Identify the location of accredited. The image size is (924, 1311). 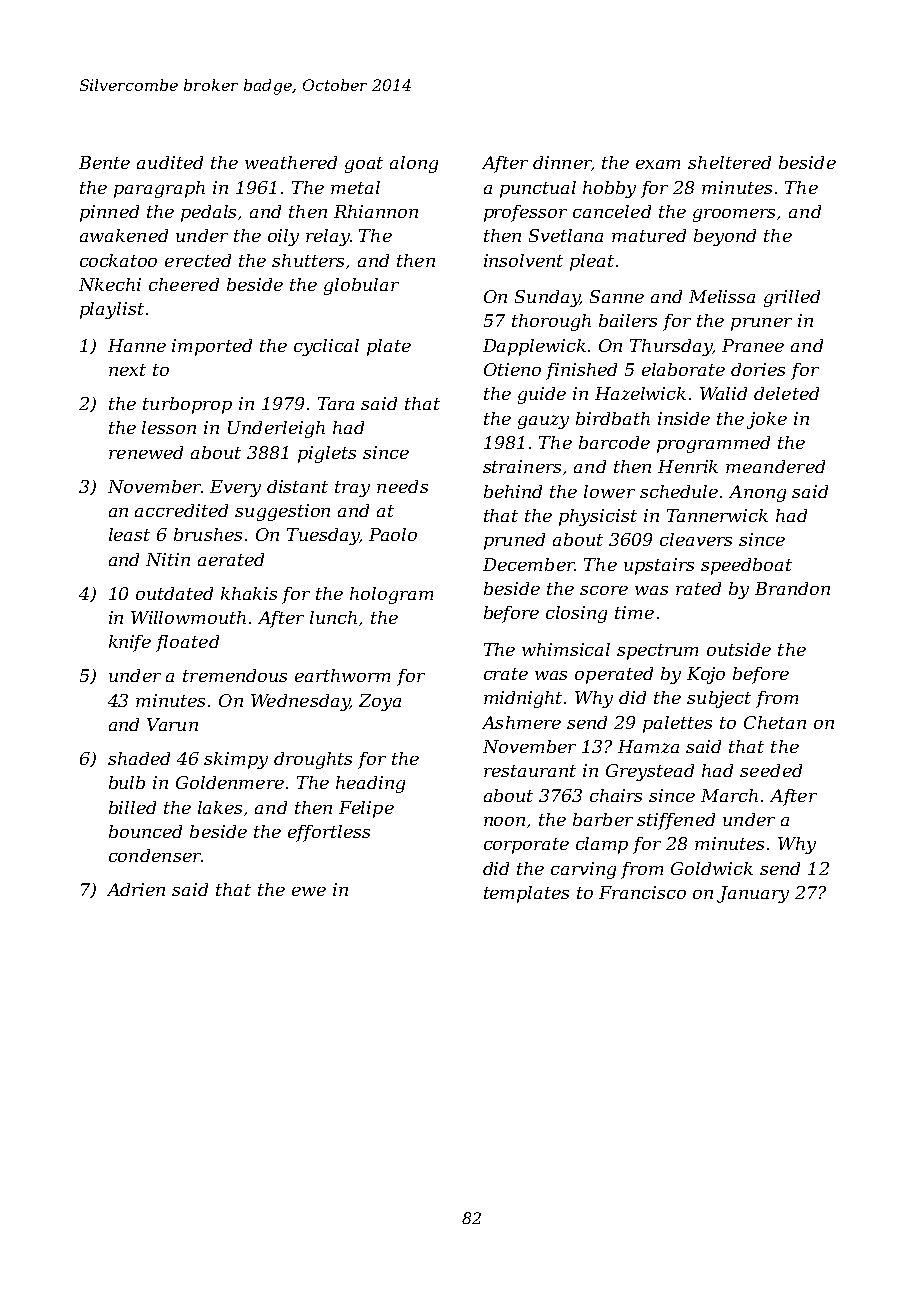
(181, 510).
